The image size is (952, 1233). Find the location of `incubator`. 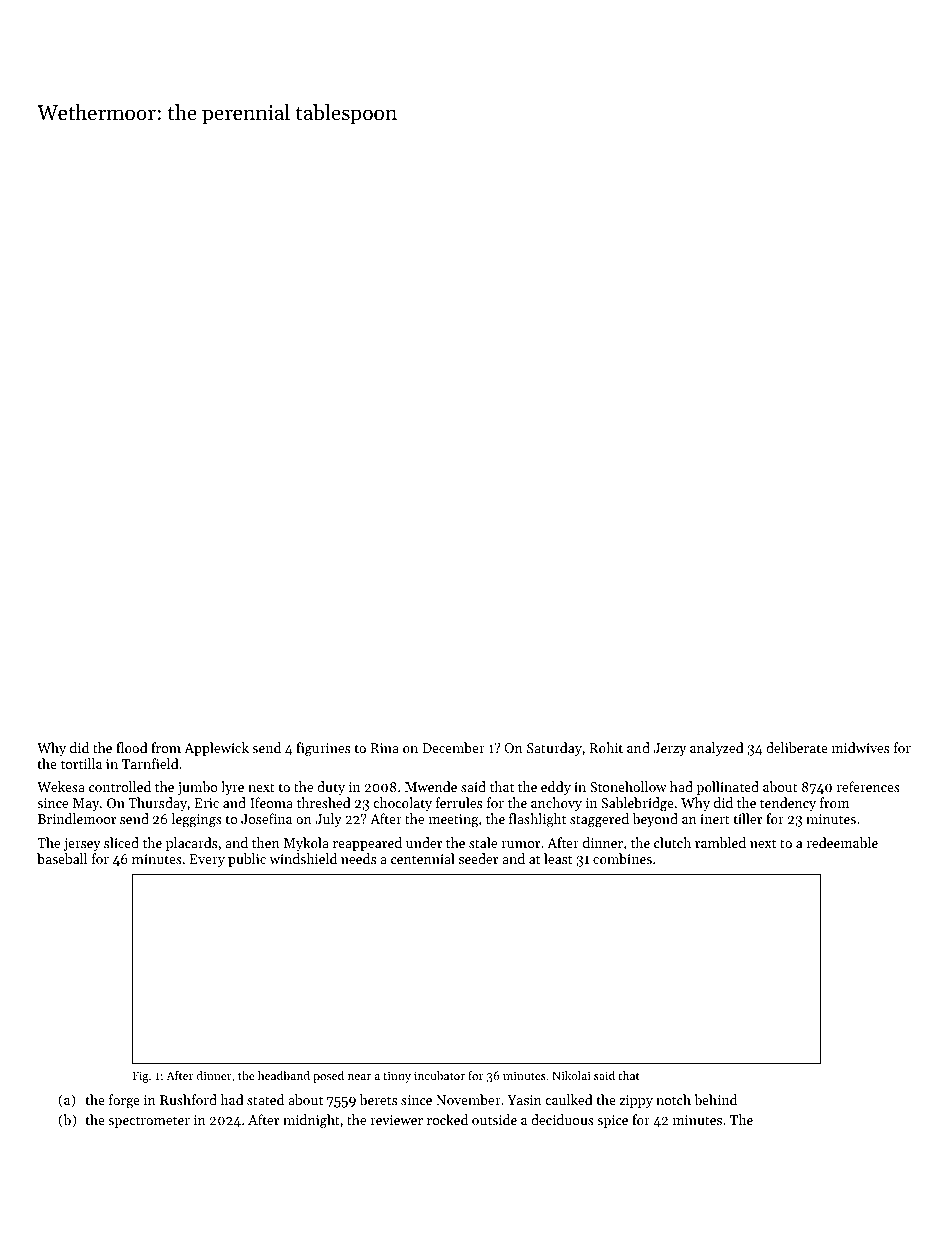

incubator is located at coordinates (439, 1075).
